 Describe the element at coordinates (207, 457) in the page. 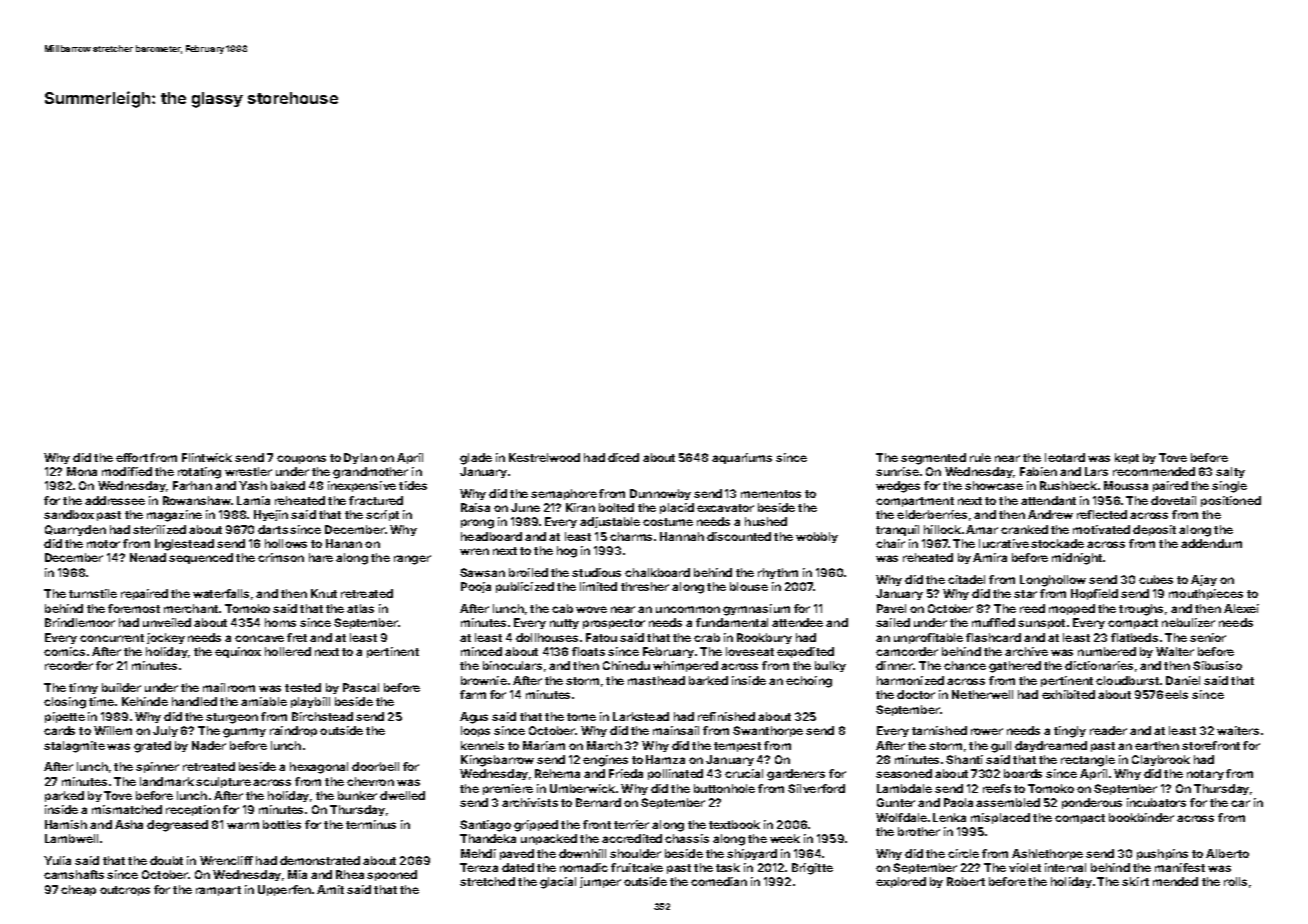

I see `Flintwick` at that location.
